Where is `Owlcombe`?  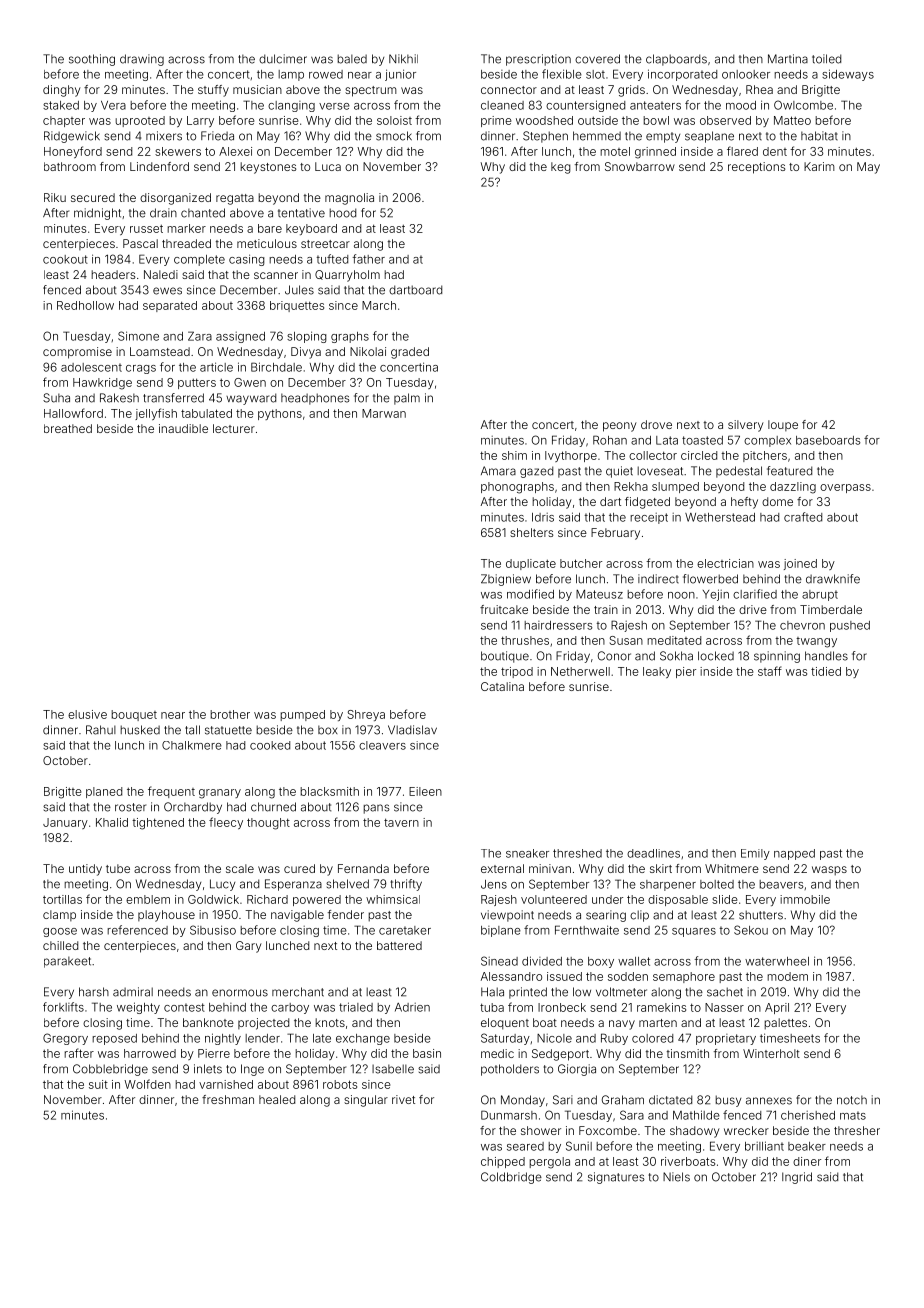
Owlcombe is located at coordinates (803, 105).
